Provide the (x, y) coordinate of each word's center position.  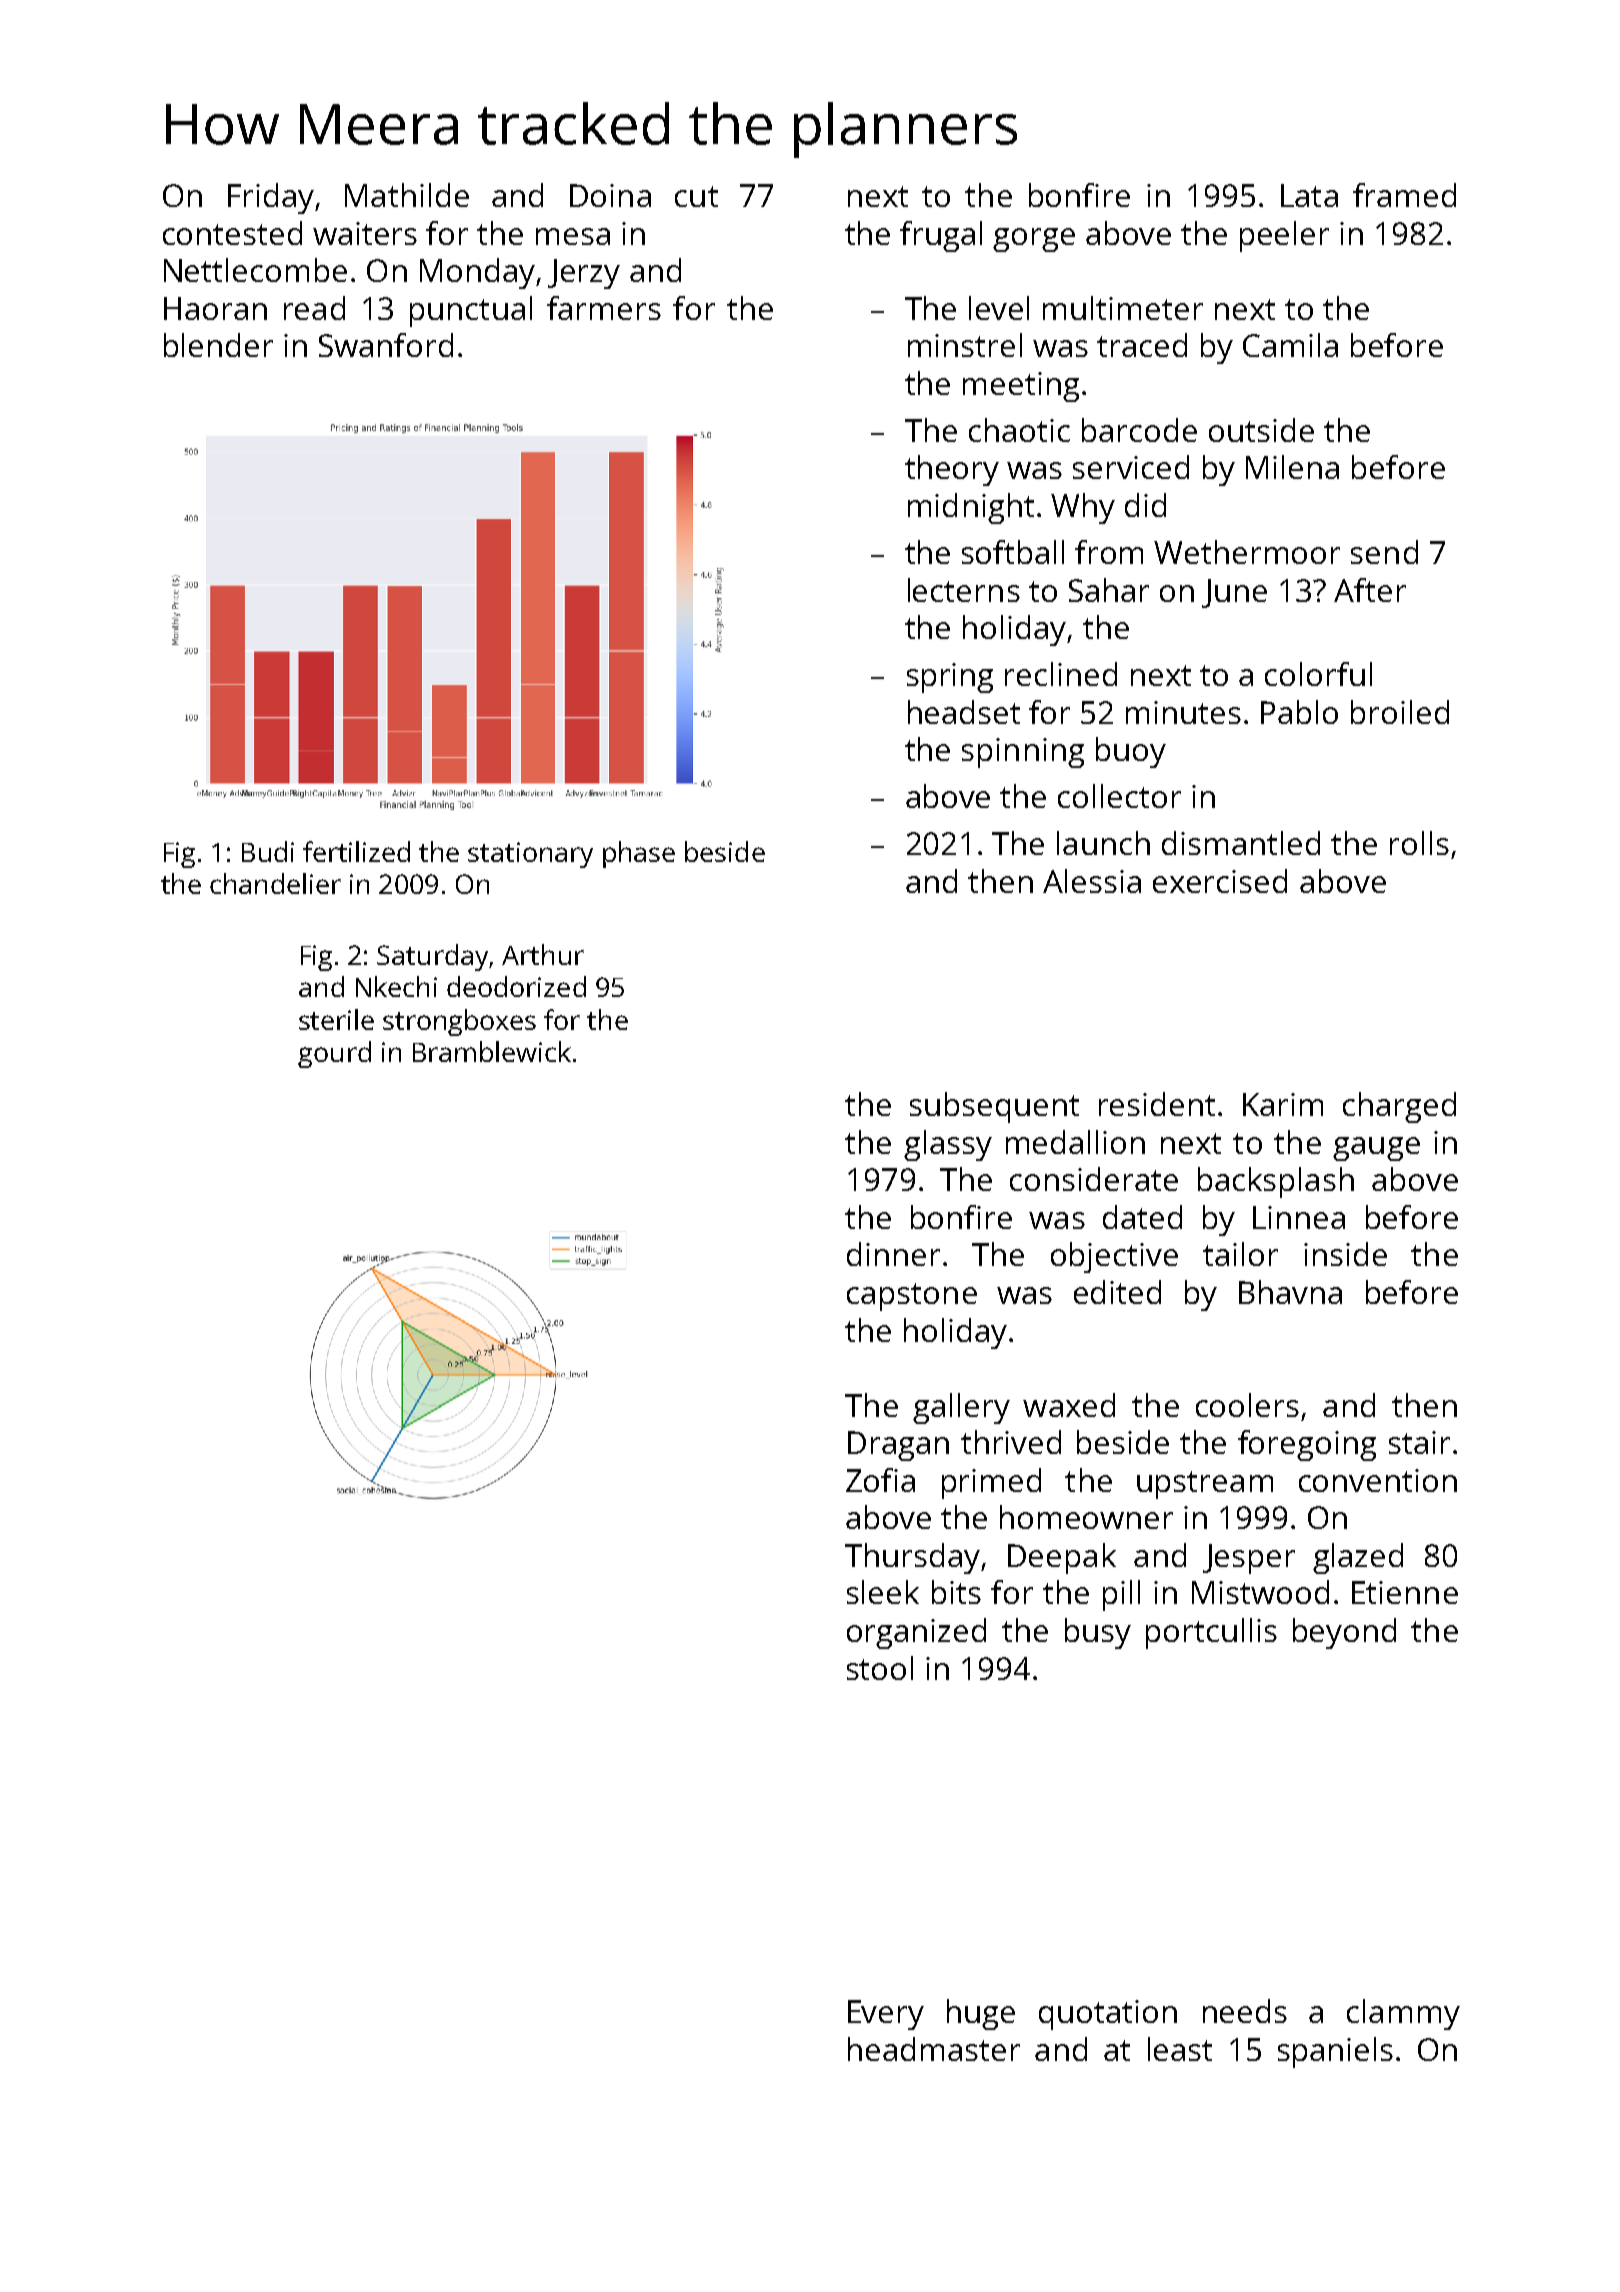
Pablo (1299, 712)
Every (886, 2015)
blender (218, 345)
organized (916, 1633)
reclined (1061, 674)
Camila (1290, 345)
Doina (610, 195)
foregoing (1307, 1445)
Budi (268, 851)
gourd (334, 1054)
